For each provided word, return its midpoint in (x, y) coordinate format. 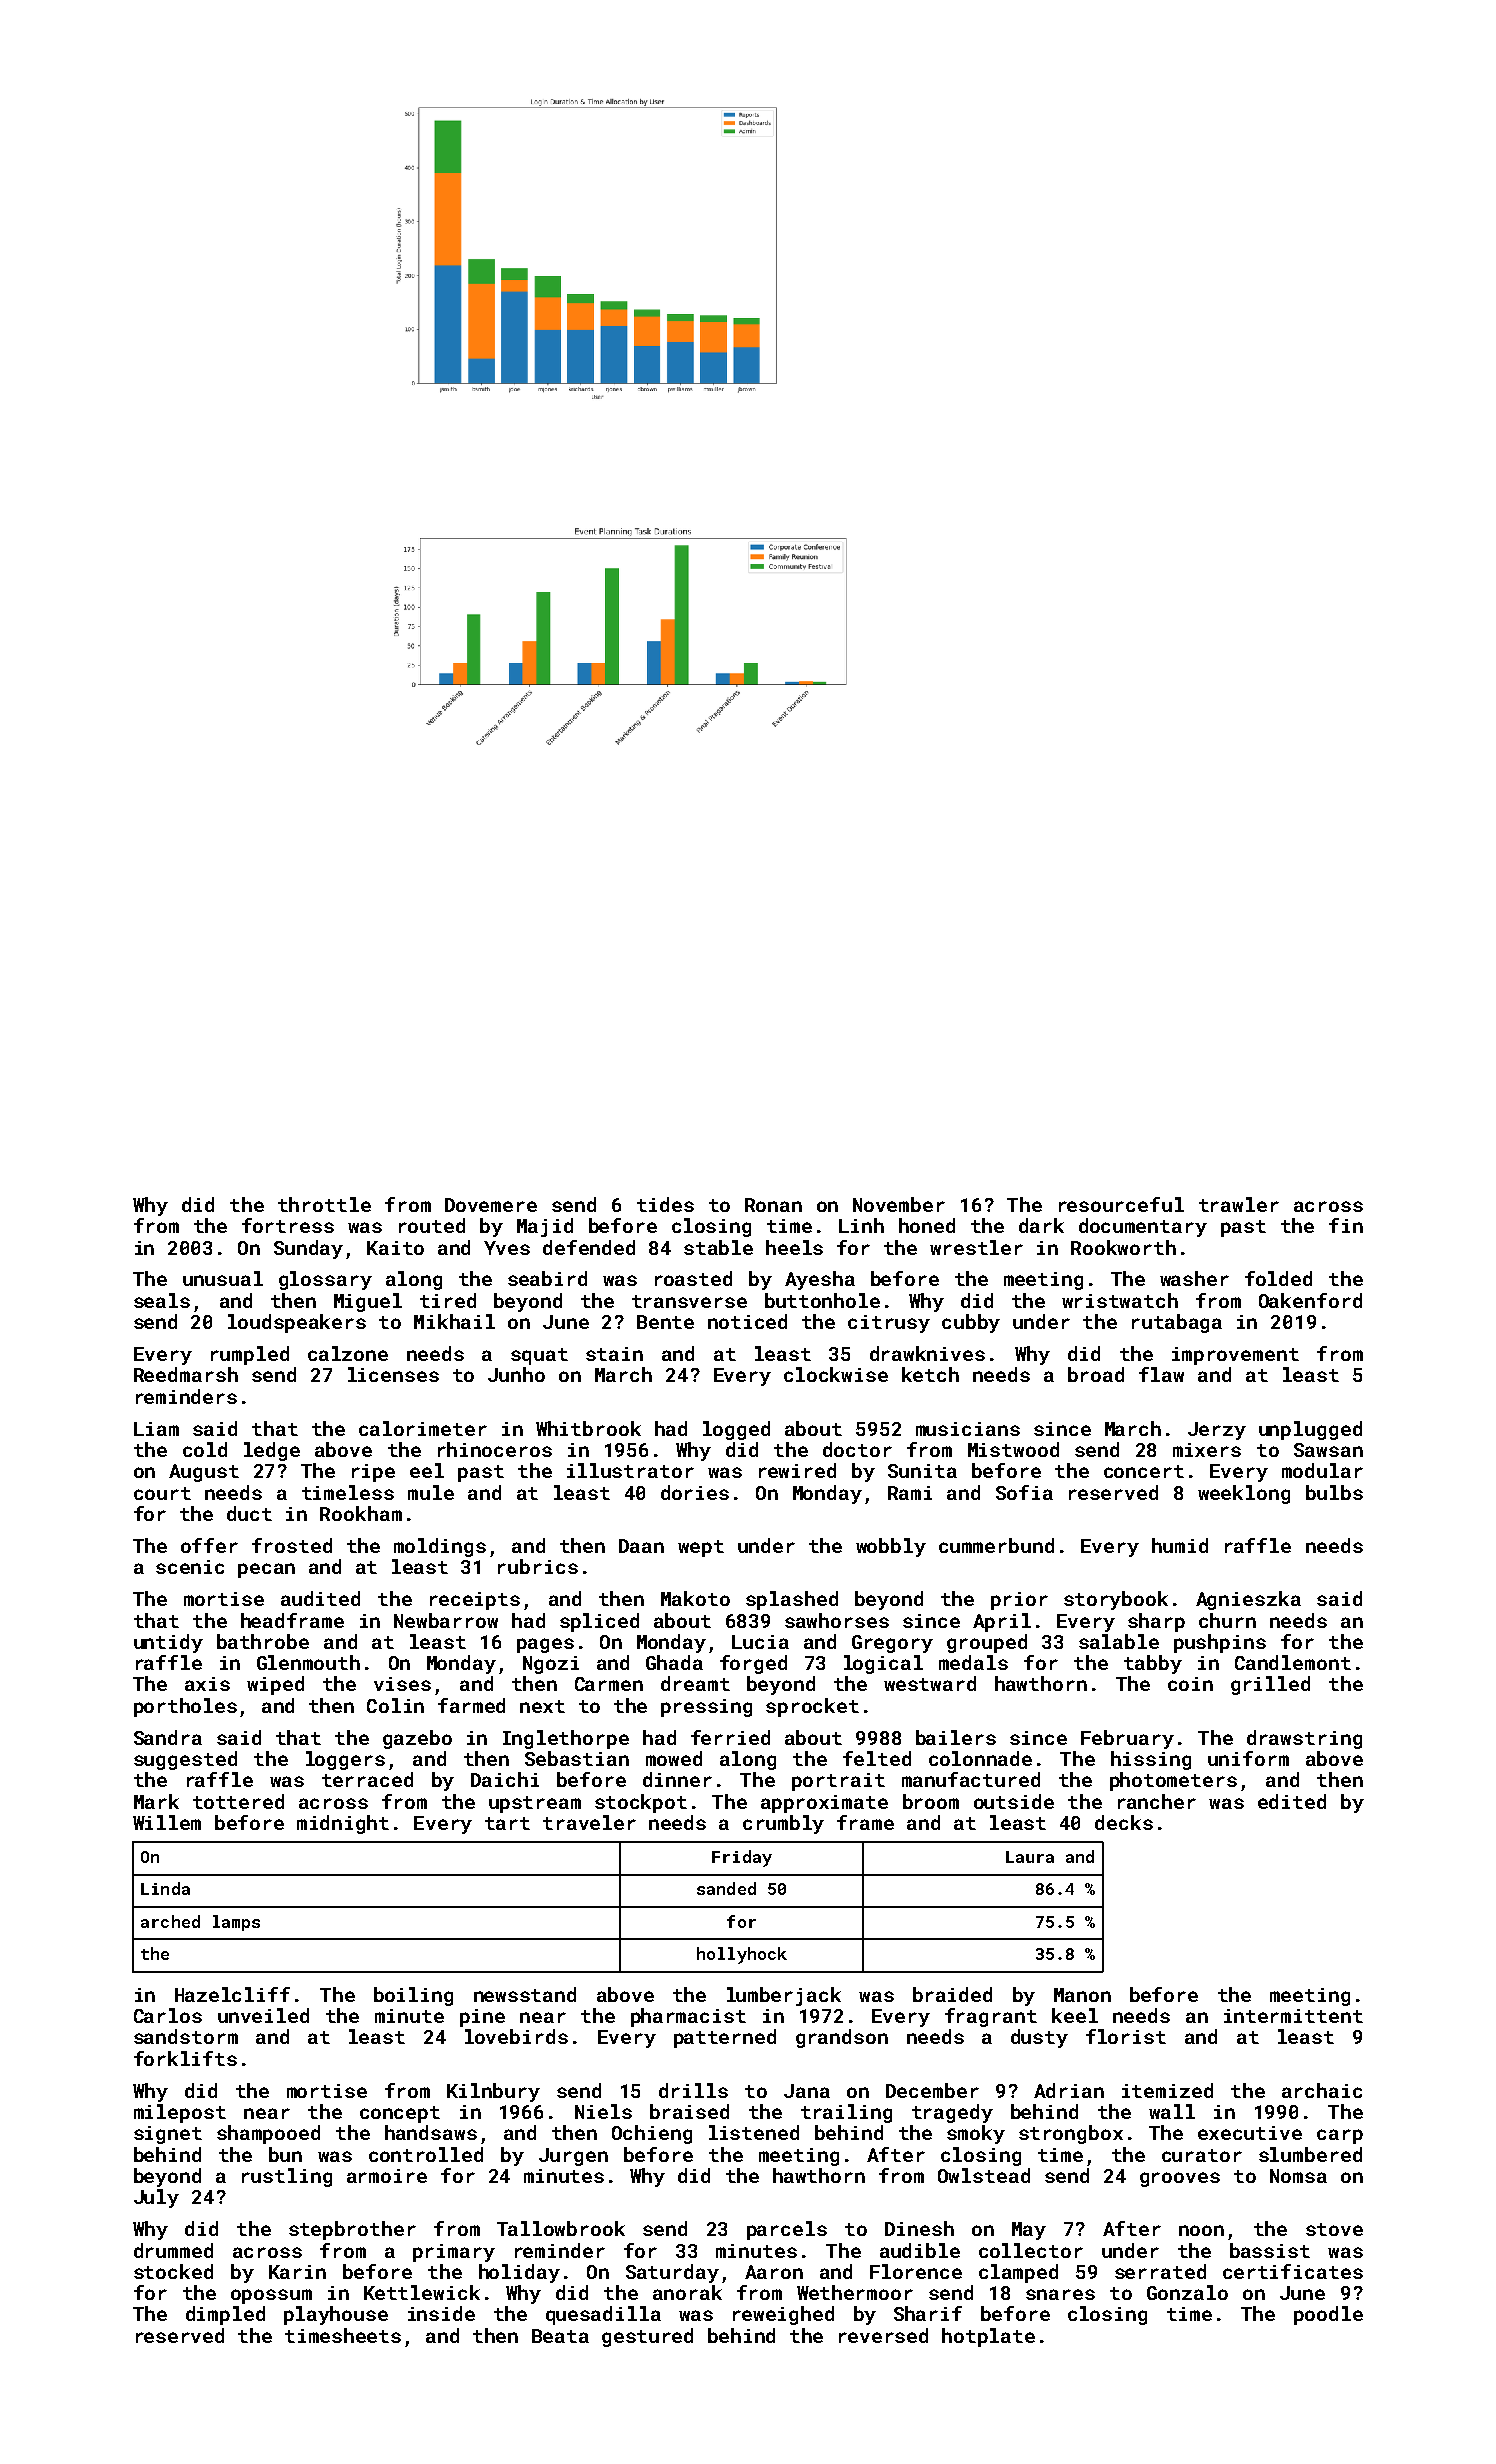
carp (1340, 2136)
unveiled (263, 2015)
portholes (185, 1707)
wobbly (891, 1547)
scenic (190, 1567)
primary (454, 2253)
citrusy (889, 1324)
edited (1292, 1801)
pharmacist (688, 2017)
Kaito (395, 1248)
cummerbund (996, 1545)
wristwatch (1120, 1300)
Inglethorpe (566, 1739)
